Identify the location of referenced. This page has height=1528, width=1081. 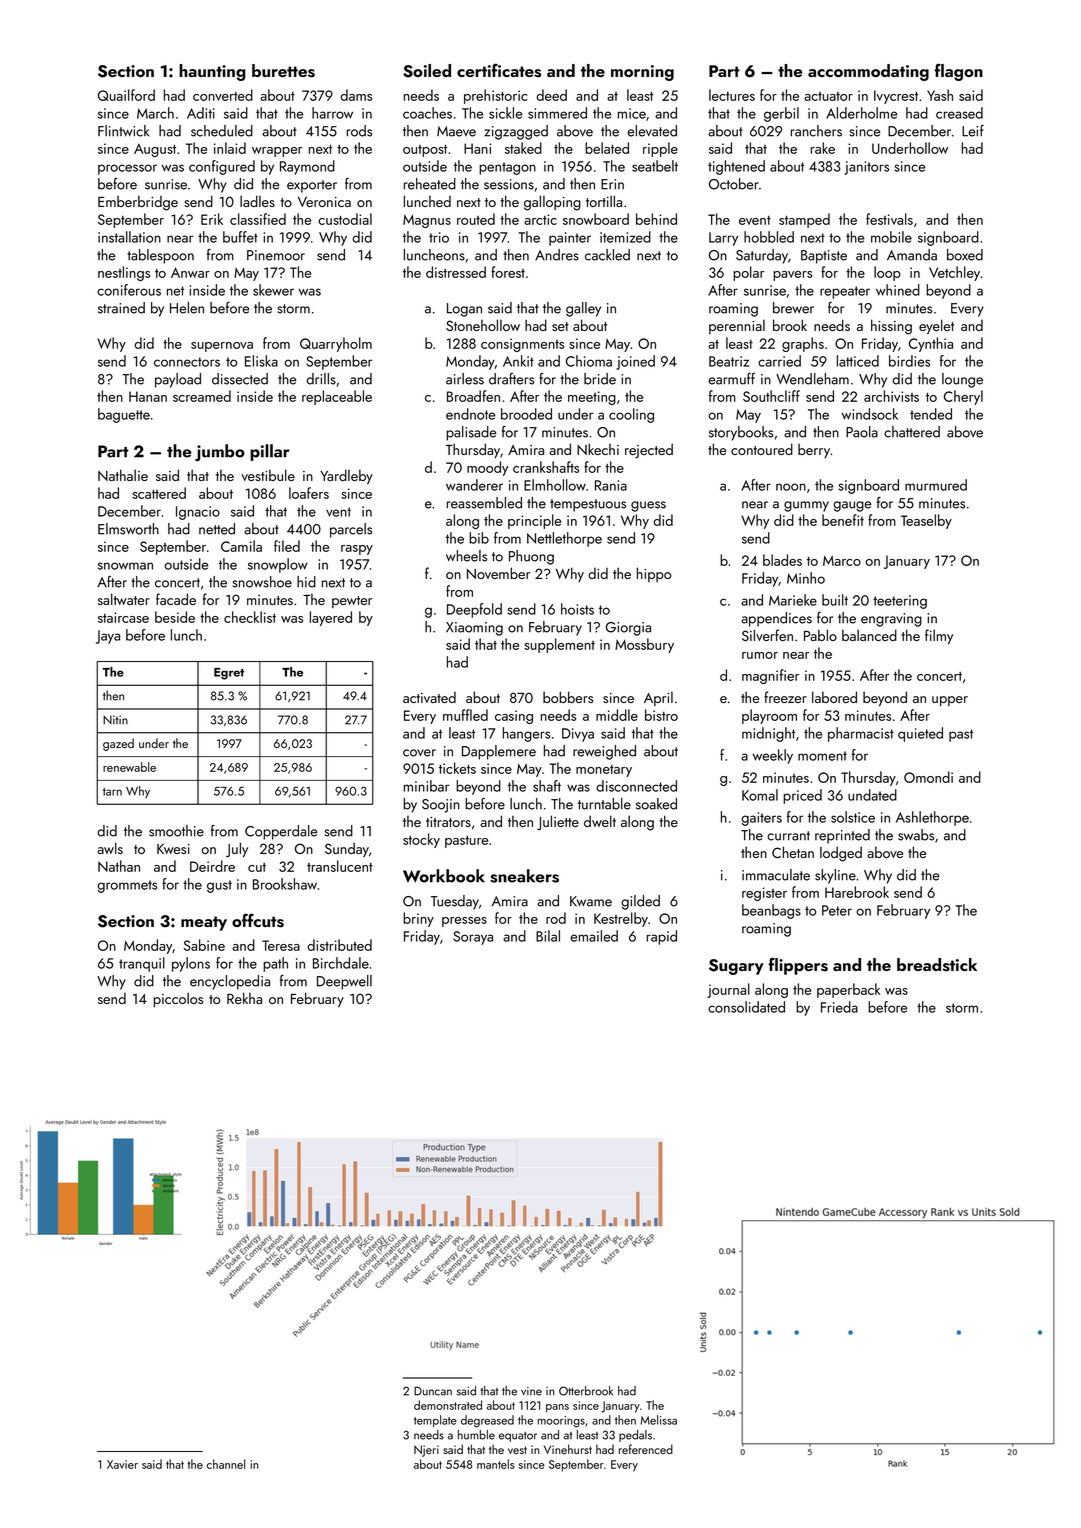
(646, 1449).
